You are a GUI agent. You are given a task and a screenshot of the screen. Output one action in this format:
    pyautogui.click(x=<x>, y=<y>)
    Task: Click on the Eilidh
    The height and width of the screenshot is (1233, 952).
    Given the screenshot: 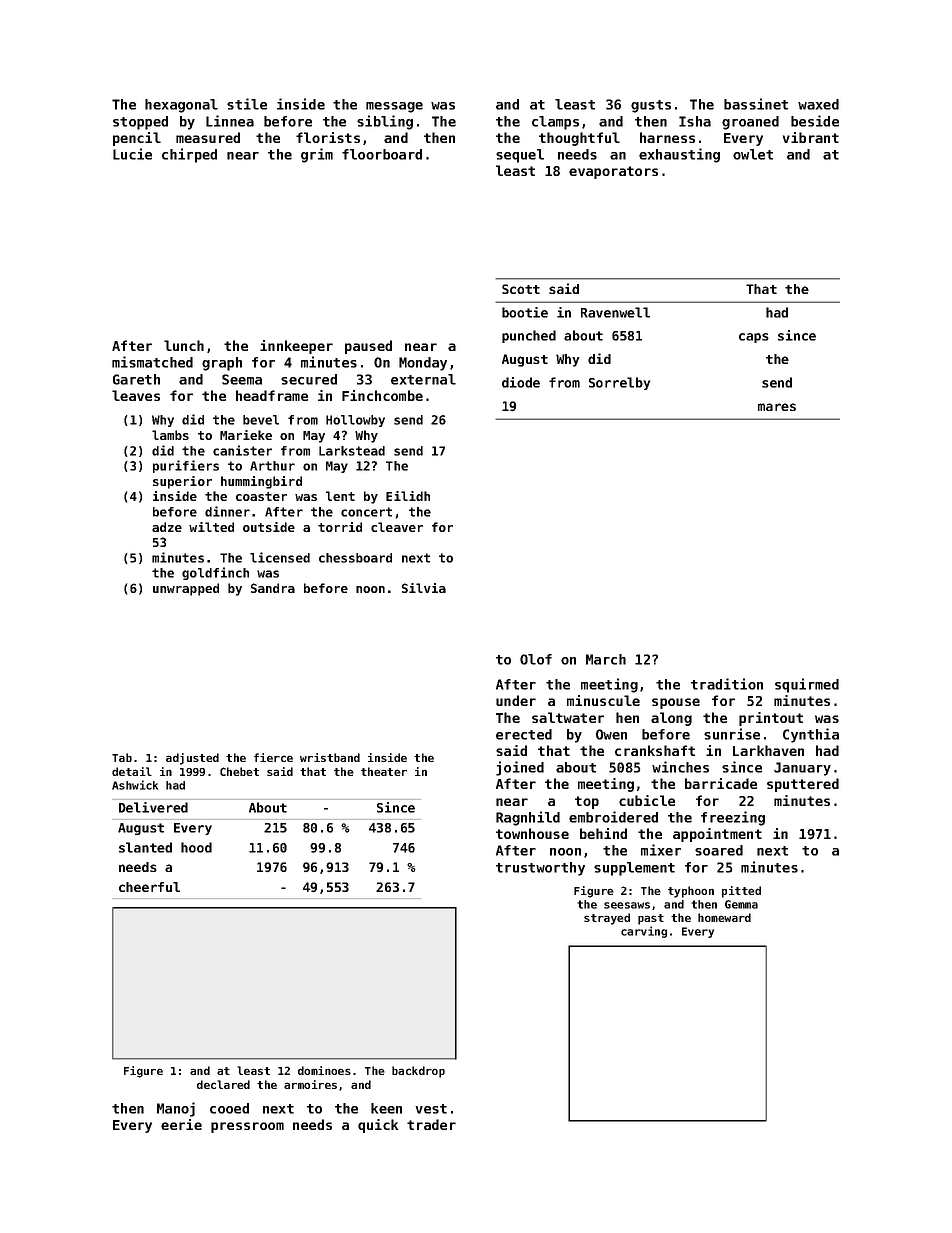 What is the action you would take?
    pyautogui.click(x=408, y=496)
